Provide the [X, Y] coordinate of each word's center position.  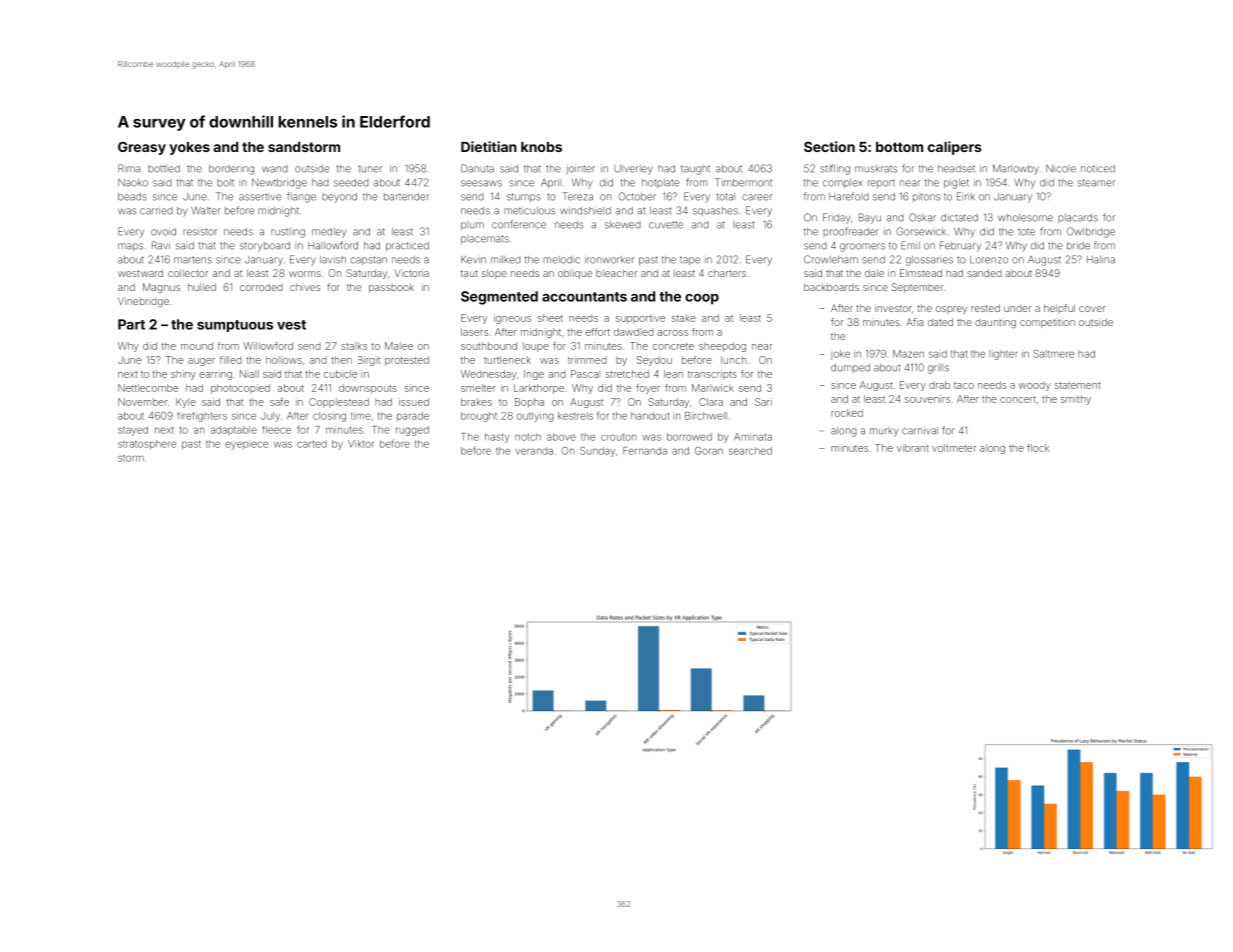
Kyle [186, 403]
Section [829, 146]
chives [305, 287]
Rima [129, 168]
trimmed [587, 360]
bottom [899, 147]
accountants [584, 297]
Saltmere [1053, 354]
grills [938, 369]
